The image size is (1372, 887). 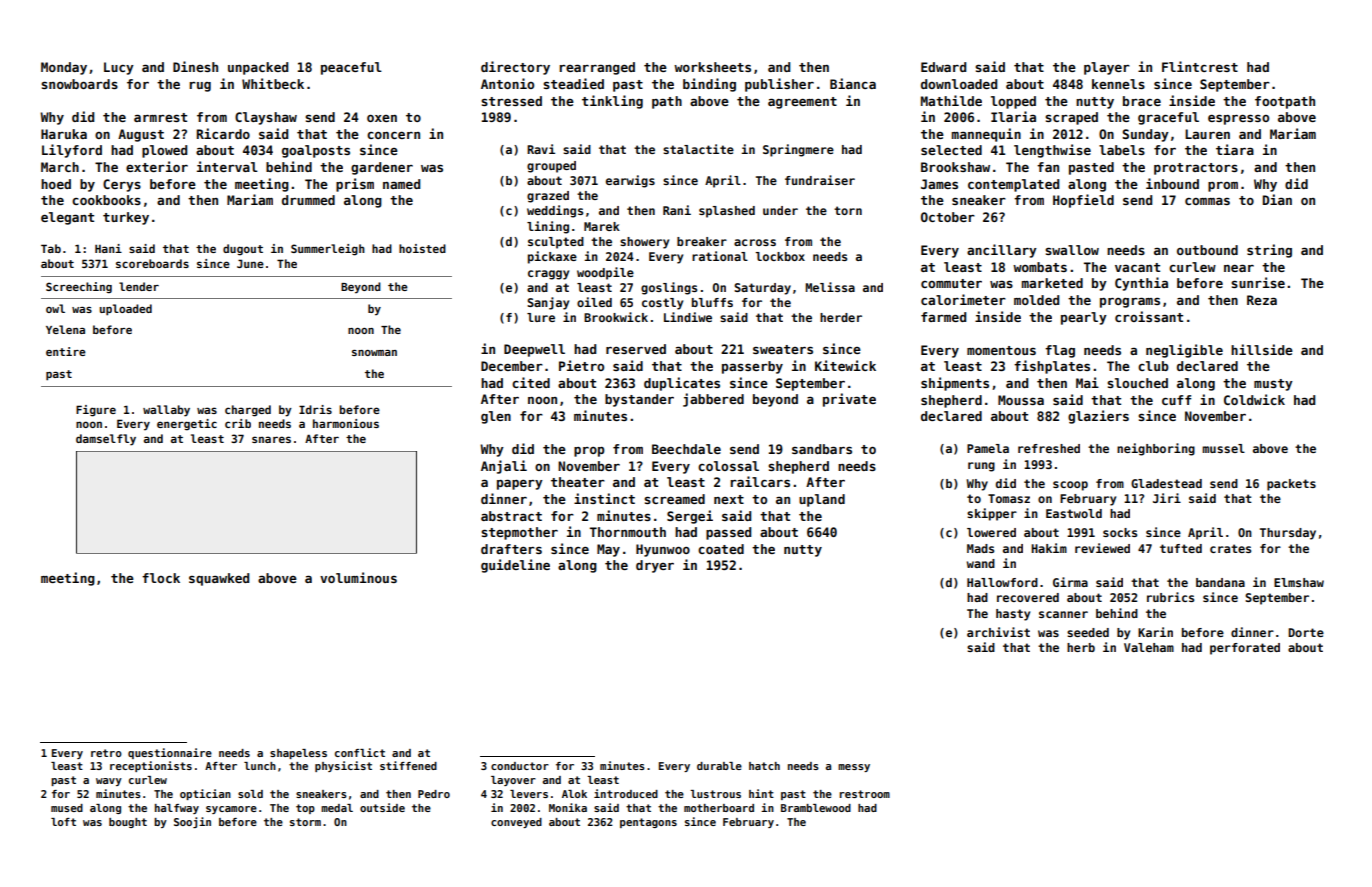 I want to click on ancillary, so click(x=1002, y=251).
